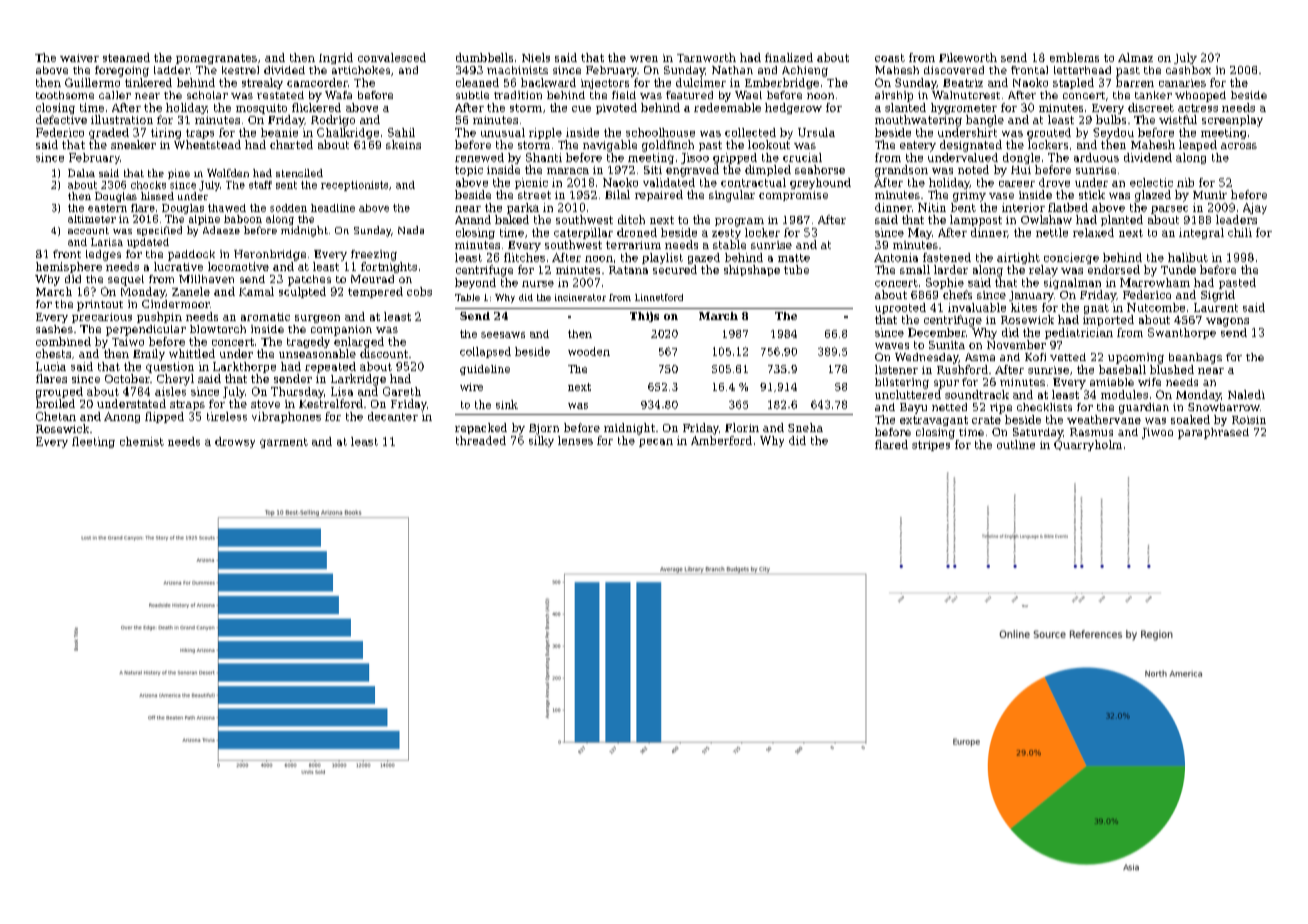  Describe the element at coordinates (79, 58) in the image. I see `waiver` at that location.
